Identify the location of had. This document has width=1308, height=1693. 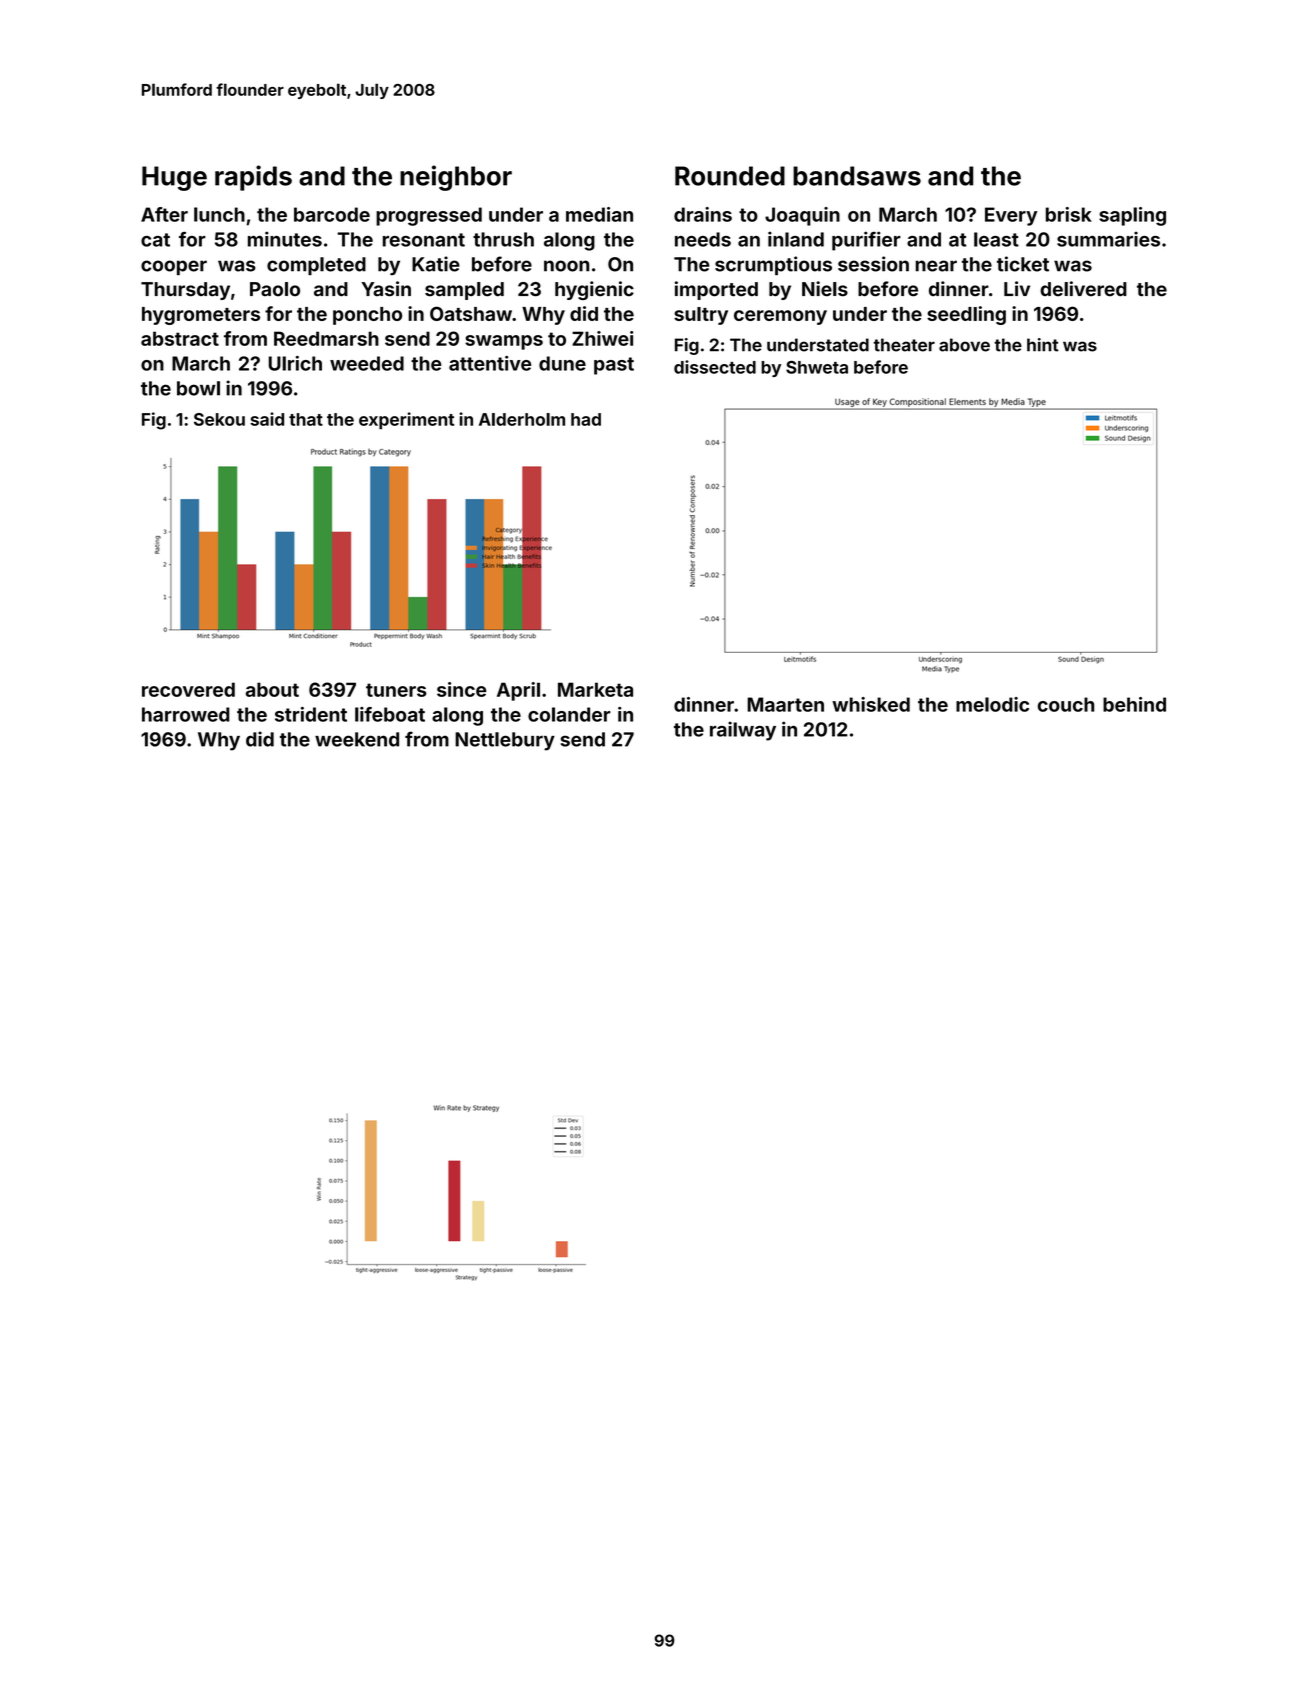
(586, 419).
